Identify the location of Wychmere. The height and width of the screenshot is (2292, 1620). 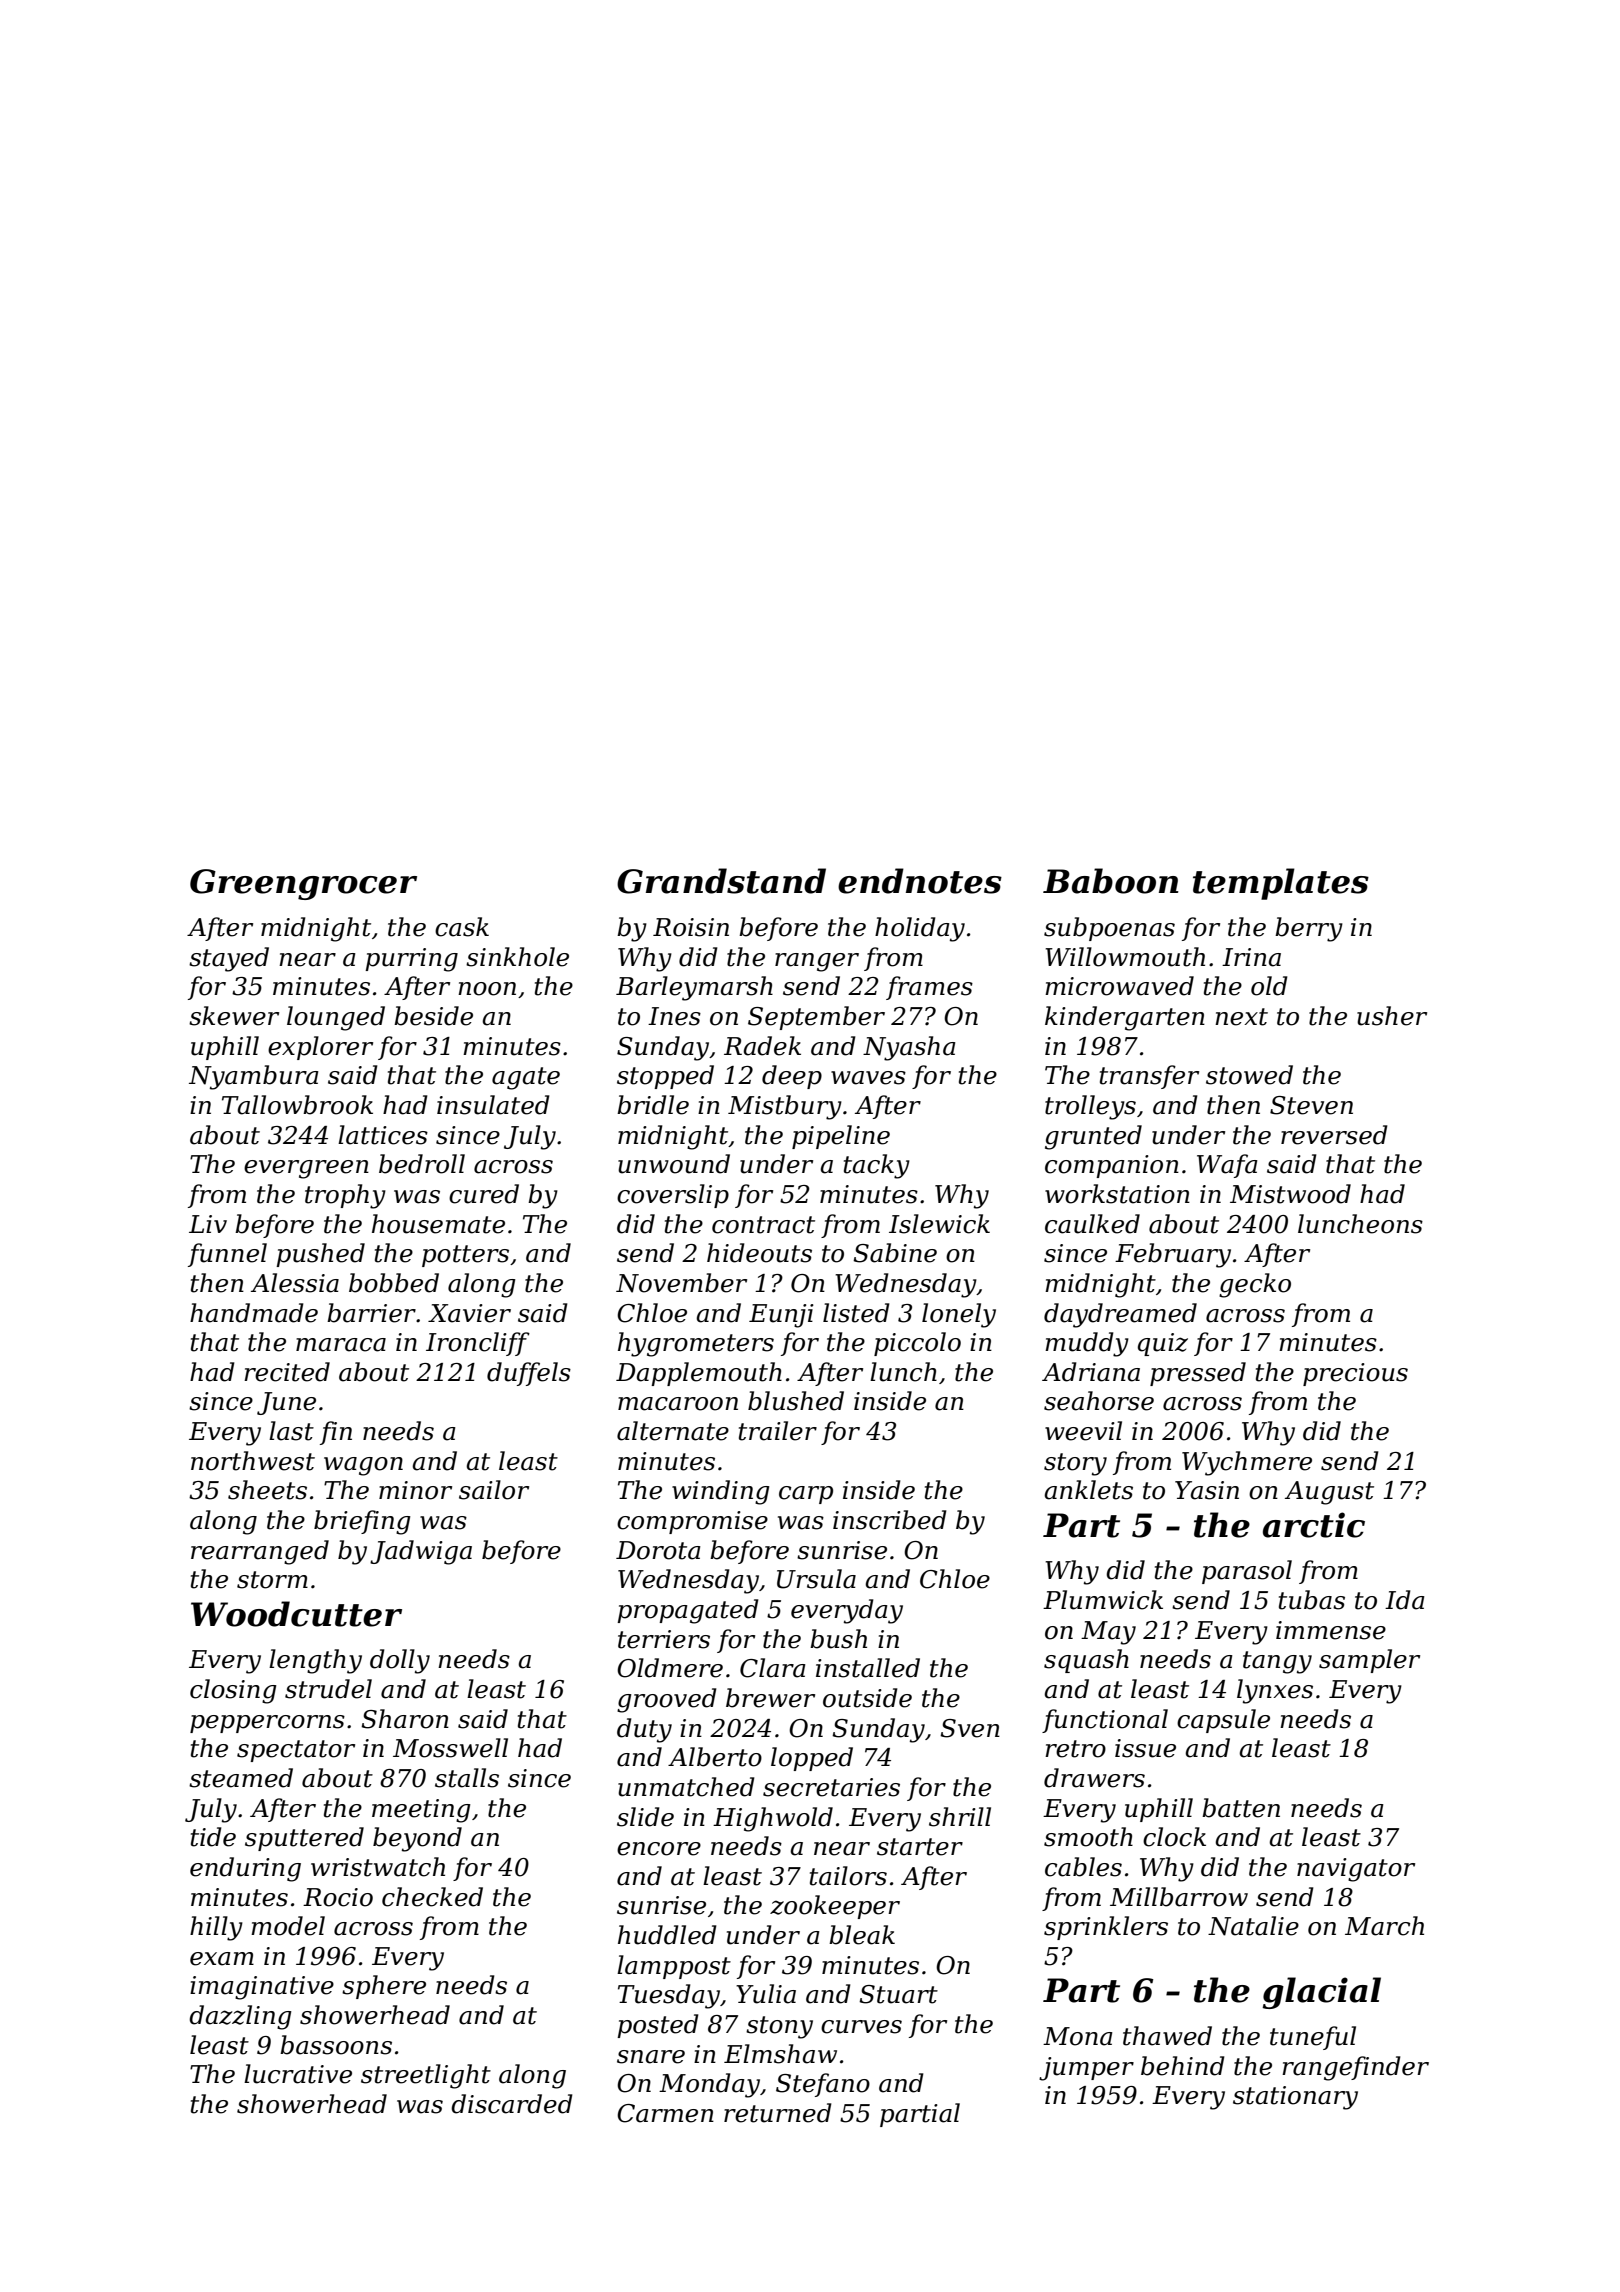
(1247, 1463).
